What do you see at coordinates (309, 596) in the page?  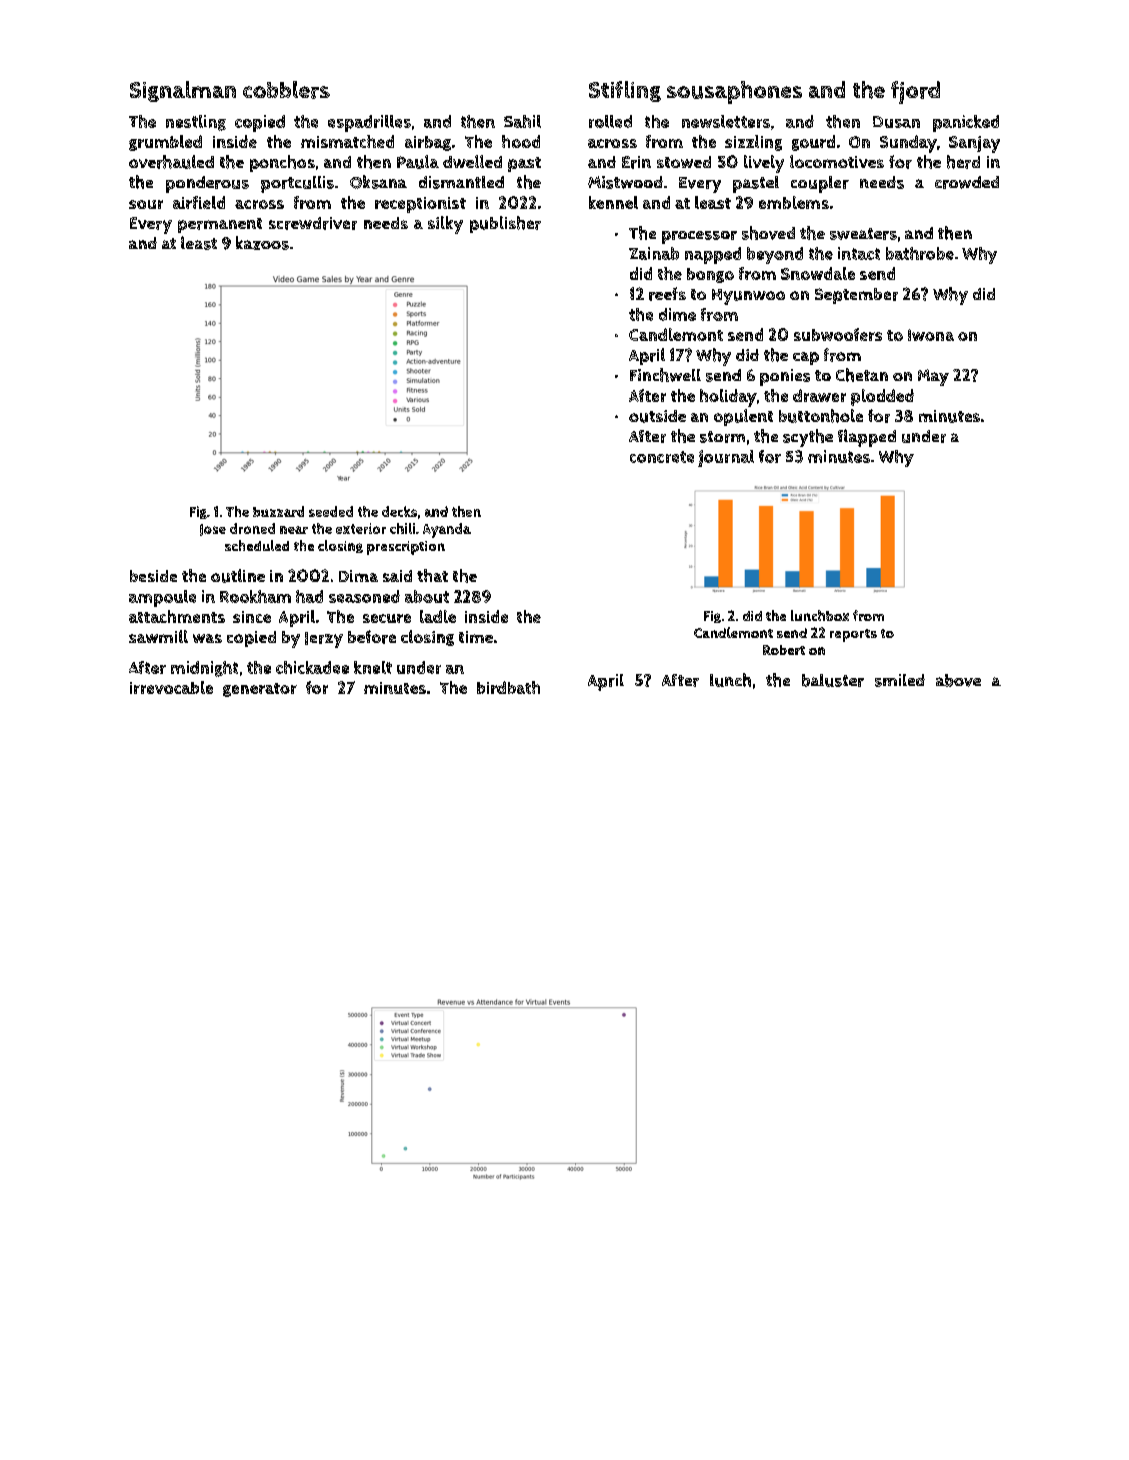 I see `had` at bounding box center [309, 596].
